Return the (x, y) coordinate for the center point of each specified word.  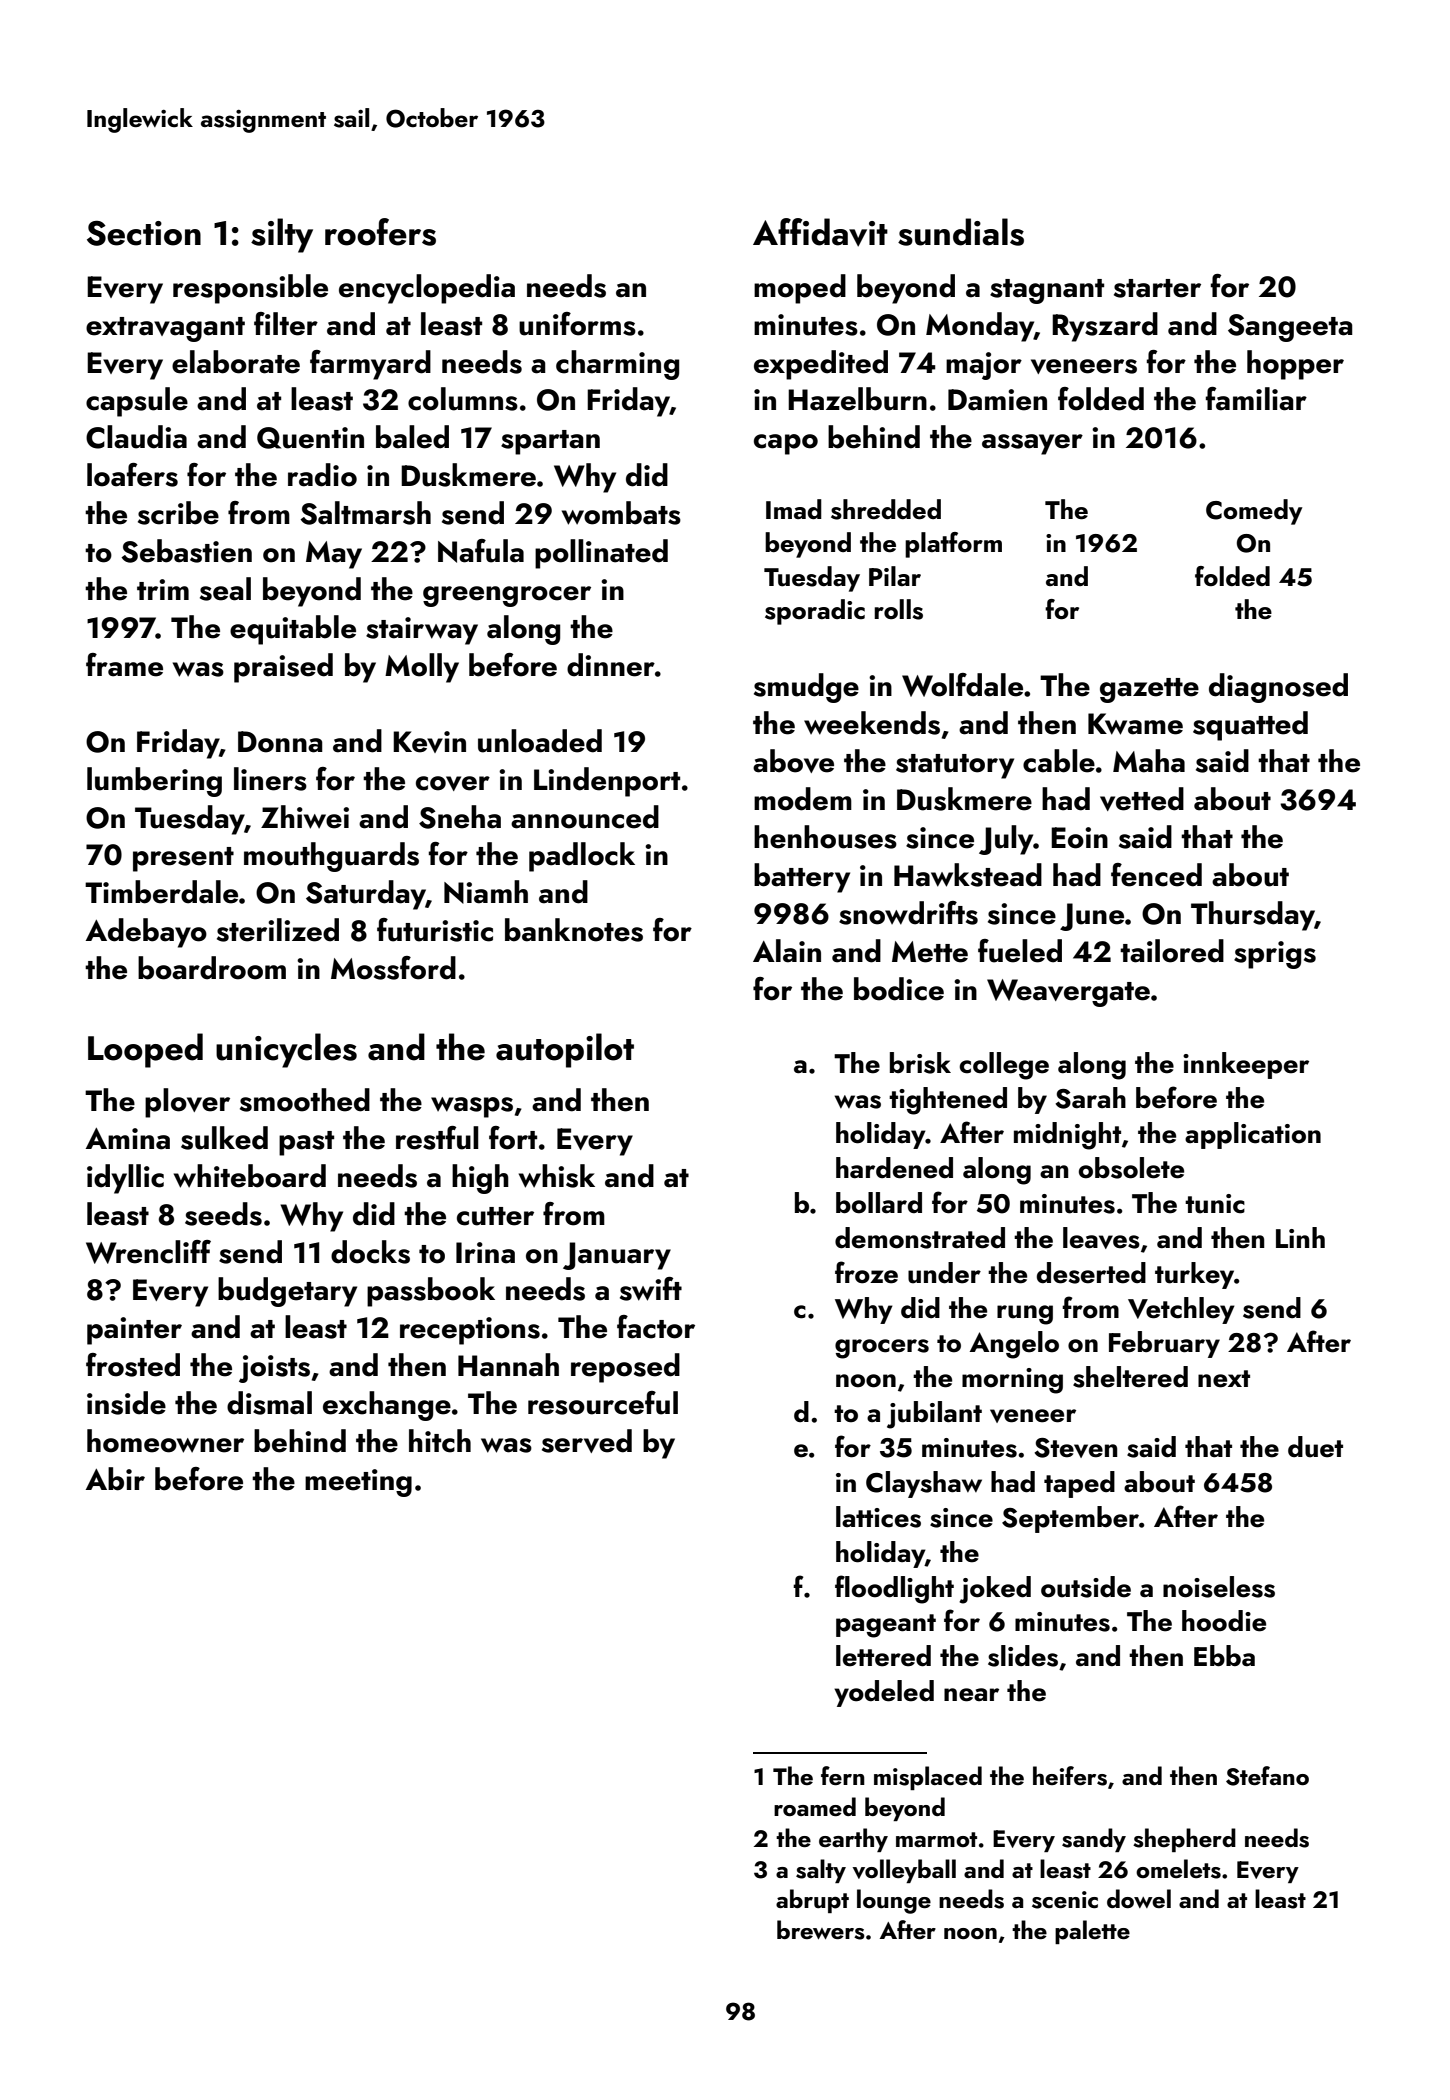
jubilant (934, 1415)
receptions (470, 1331)
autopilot (565, 1050)
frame (124, 665)
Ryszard (1105, 327)
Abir (115, 1479)
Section (144, 233)
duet (1315, 1447)
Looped (145, 1050)
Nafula (481, 551)
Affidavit (820, 232)
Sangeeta (1290, 328)
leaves (1101, 1238)
